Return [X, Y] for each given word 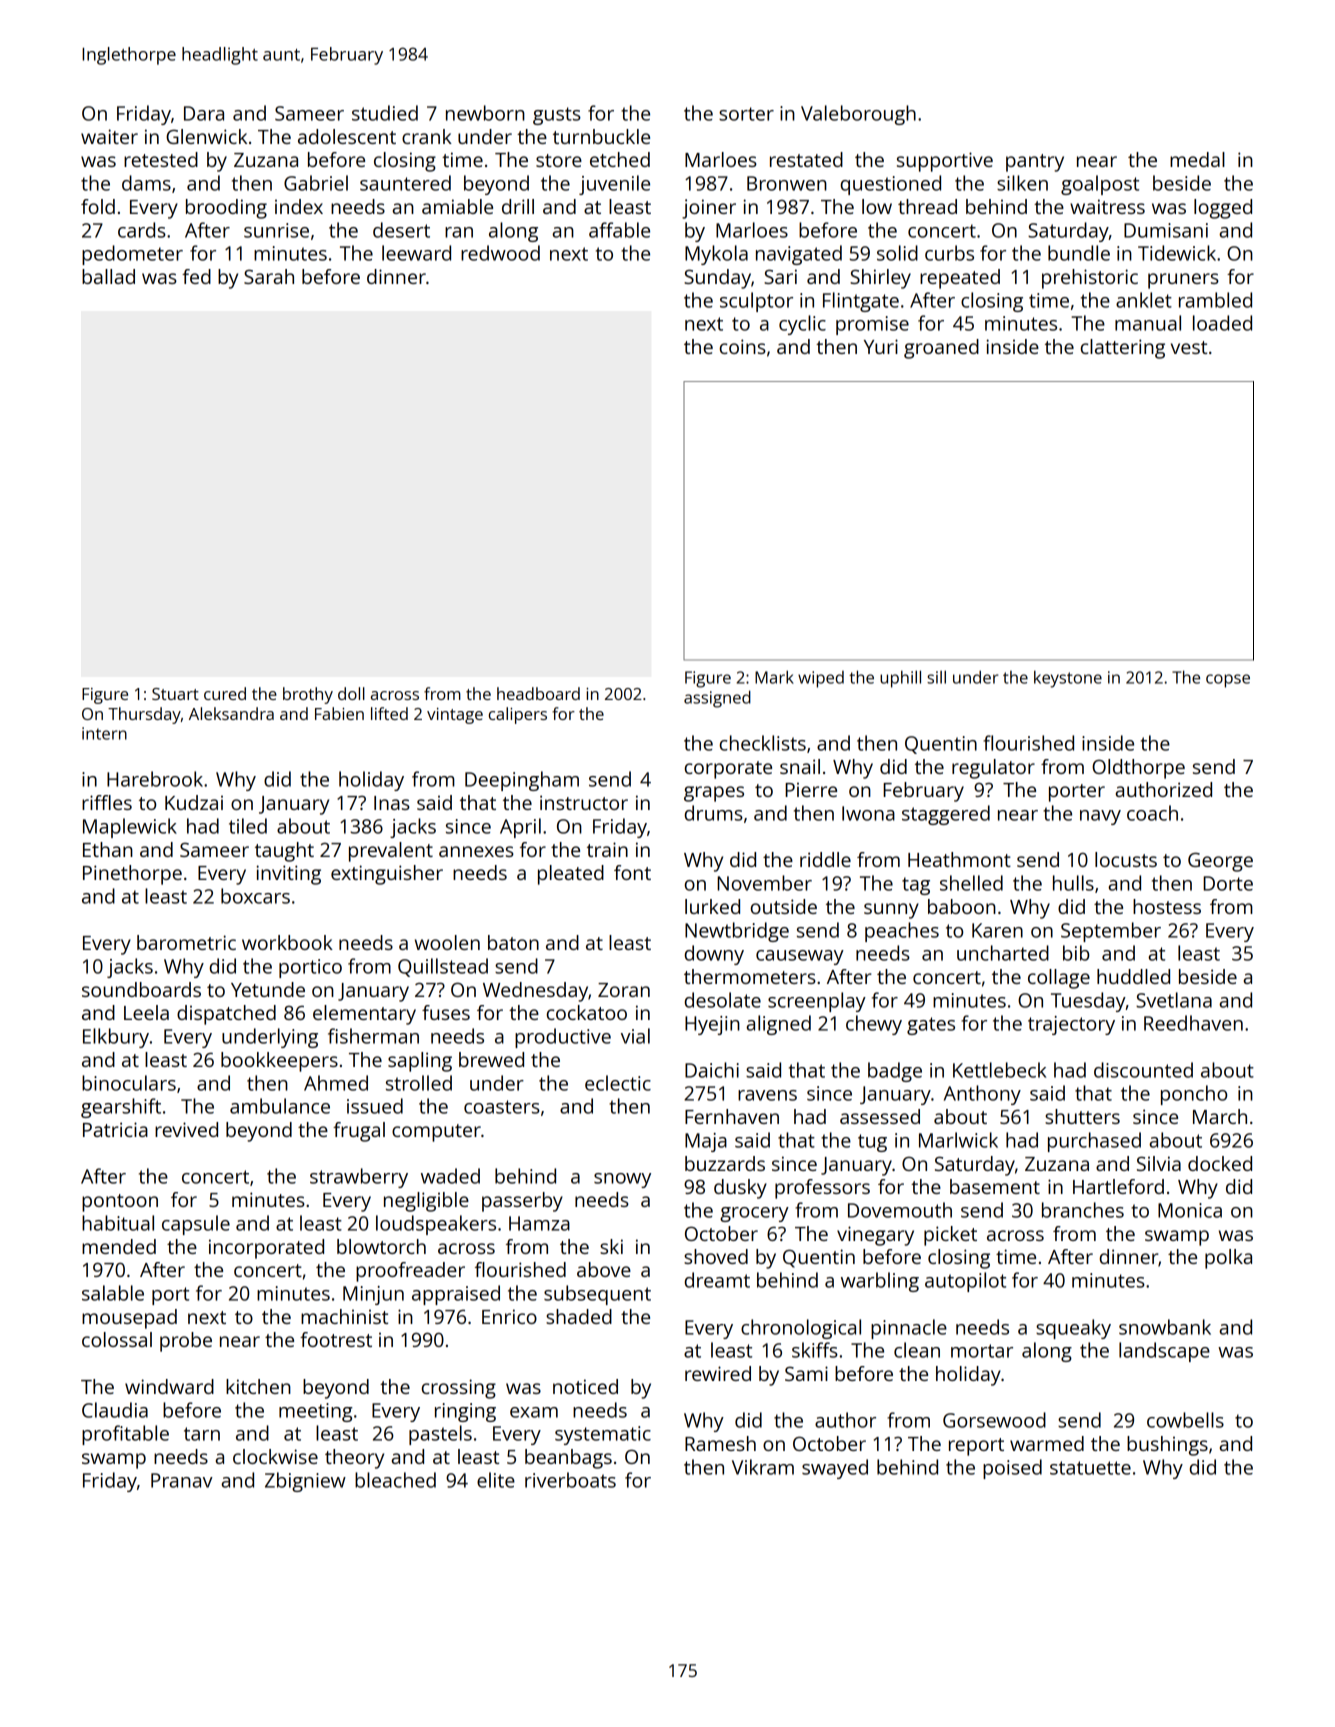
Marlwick [958, 1140]
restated [806, 159]
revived [186, 1129]
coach [1152, 813]
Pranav [182, 1480]
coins [743, 346]
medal [1197, 159]
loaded [1222, 323]
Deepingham [522, 781]
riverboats [570, 1480]
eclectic [618, 1083]
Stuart [175, 694]
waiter [109, 136]
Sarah [269, 276]
